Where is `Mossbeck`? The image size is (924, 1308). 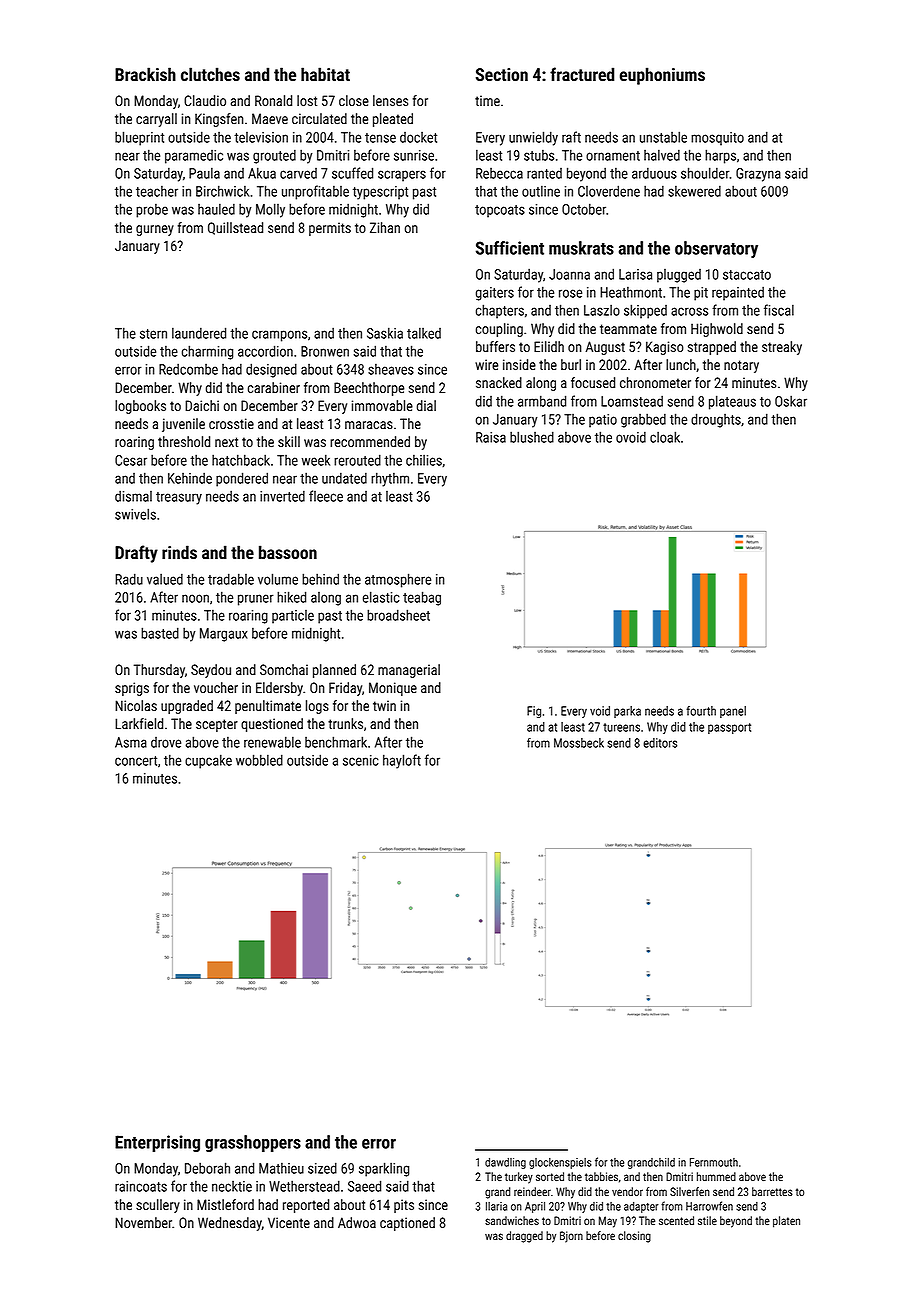
Mossbeck is located at coordinates (579, 743).
